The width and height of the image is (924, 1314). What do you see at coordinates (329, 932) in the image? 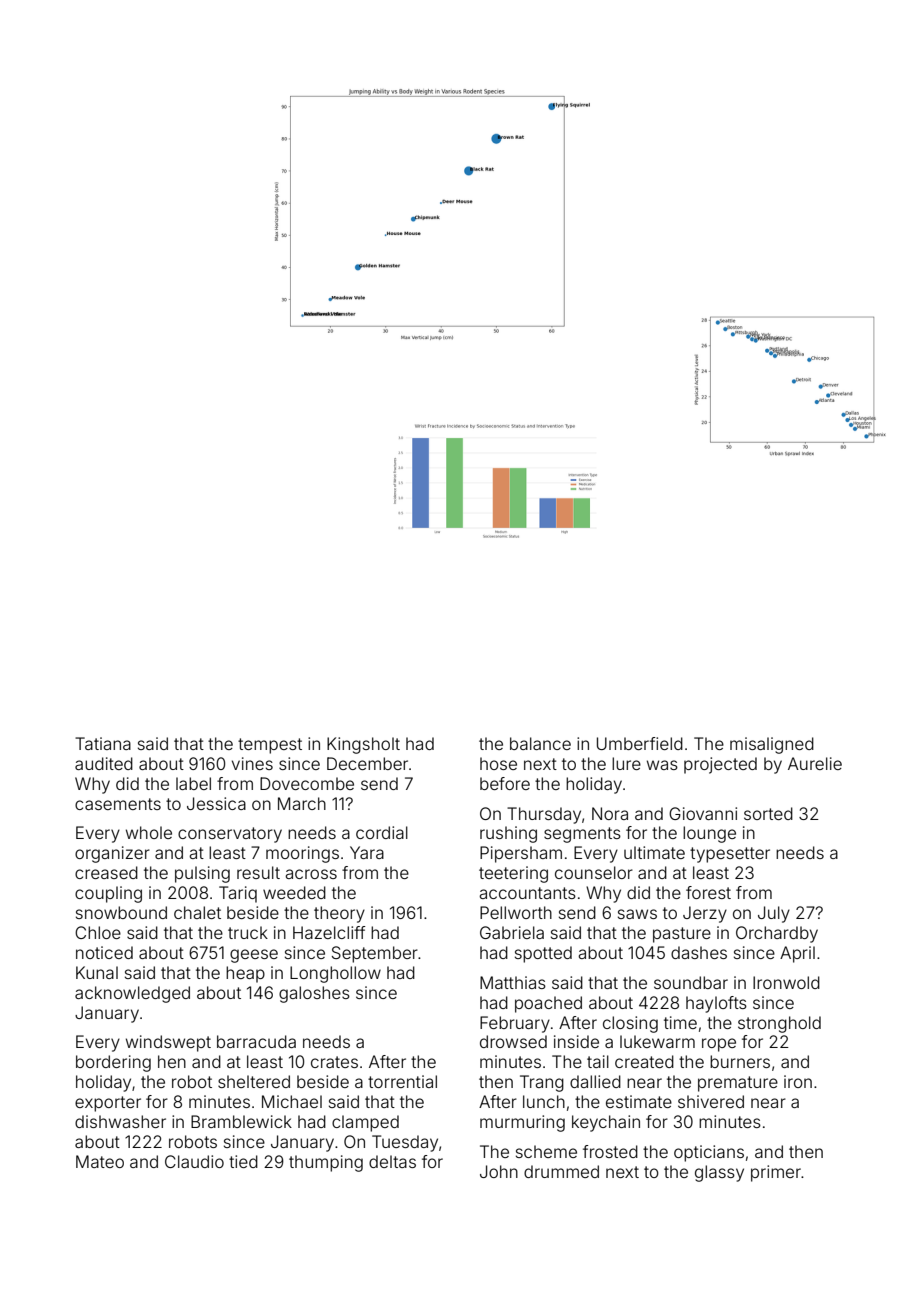
I see `Hazelcliff` at bounding box center [329, 932].
